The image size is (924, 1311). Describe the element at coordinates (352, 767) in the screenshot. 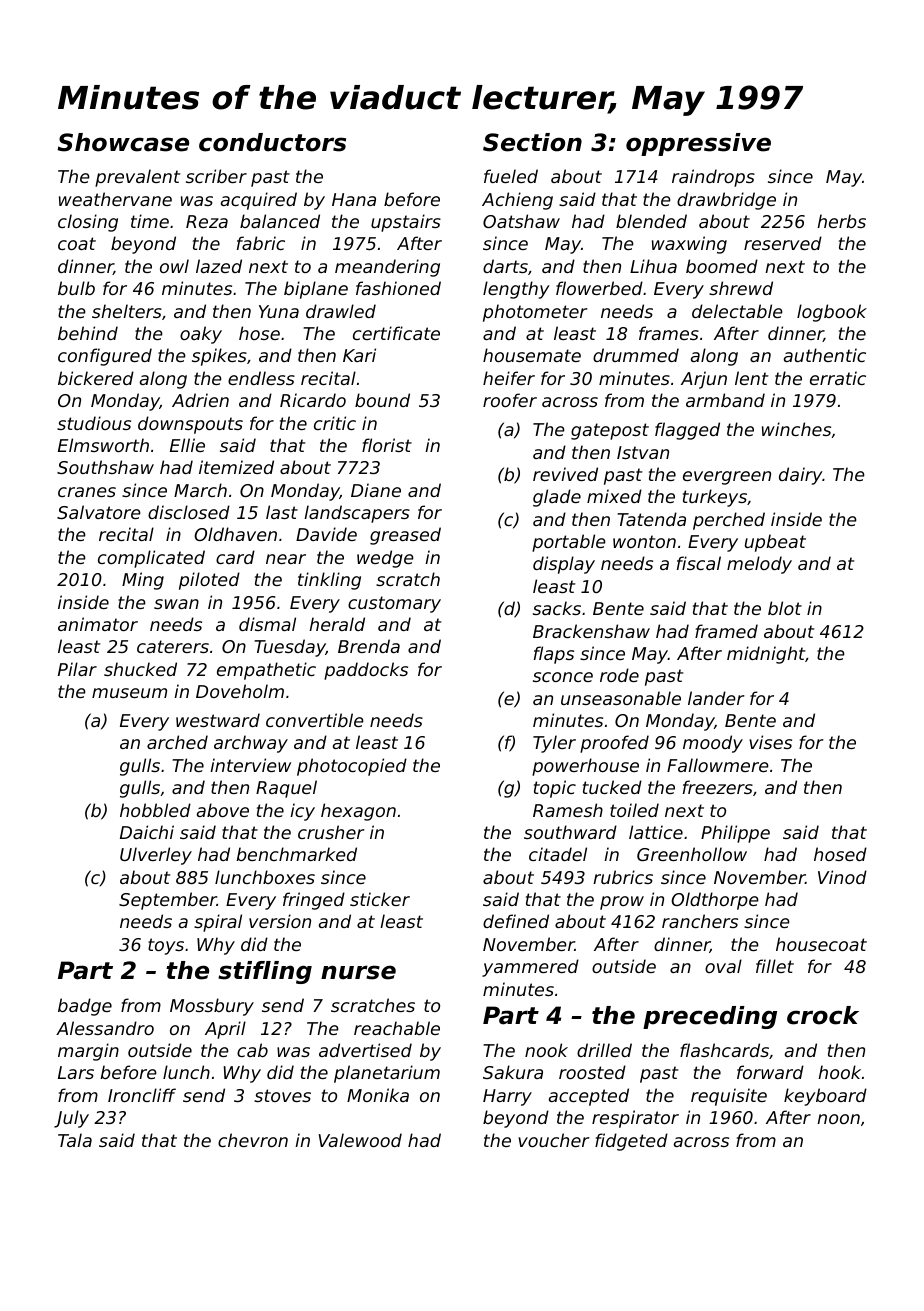

I see `photocopied` at that location.
